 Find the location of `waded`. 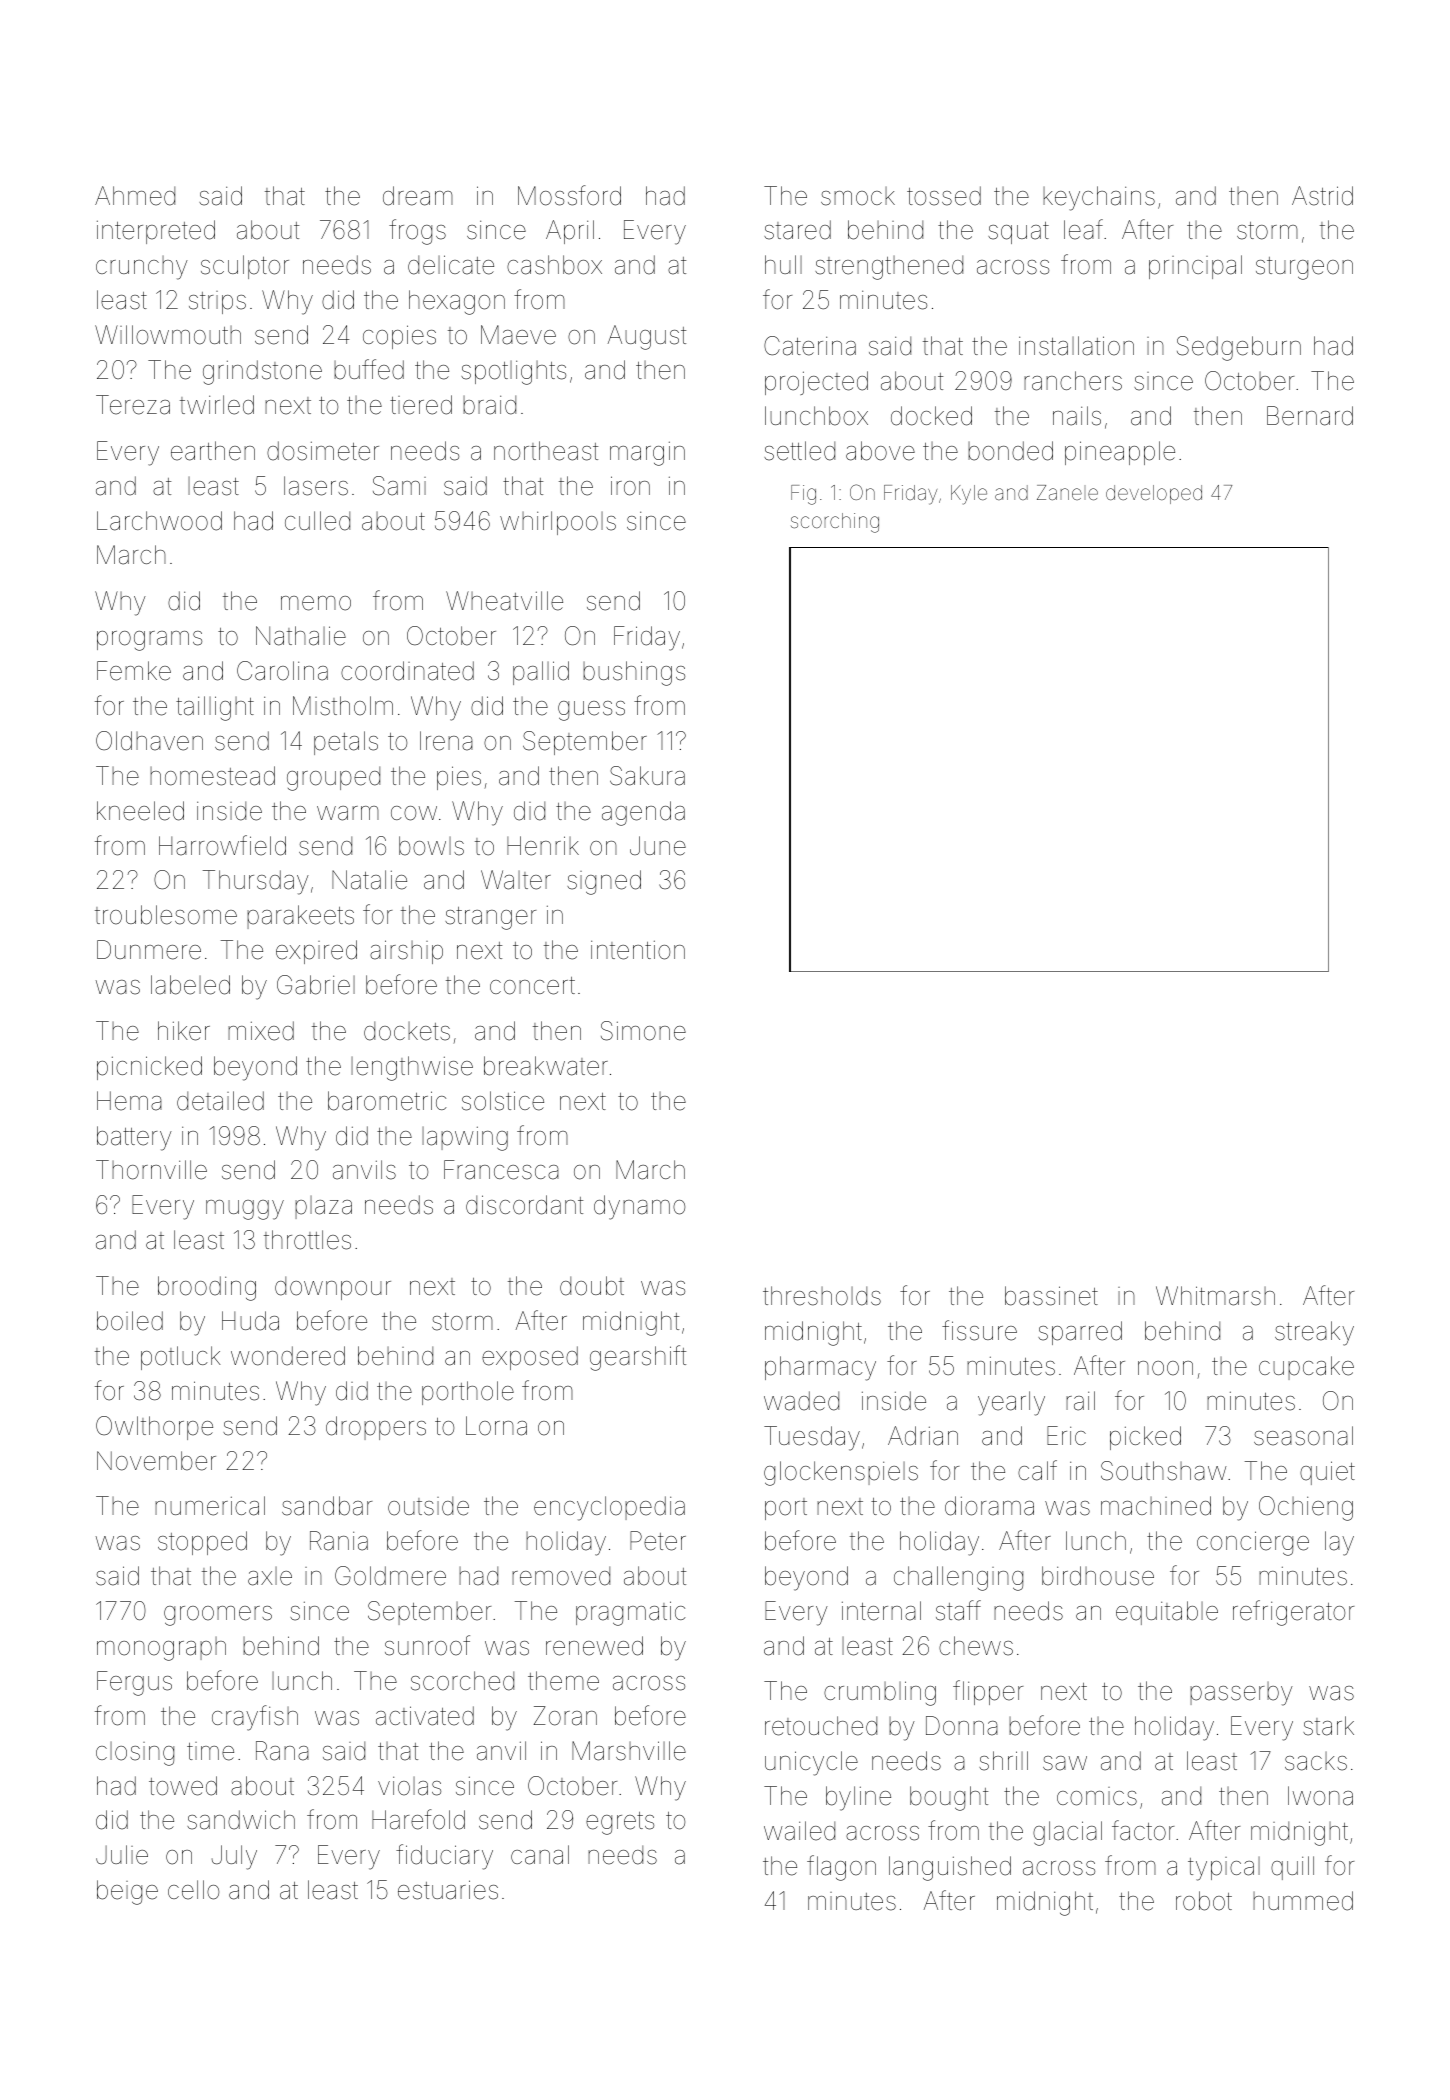

waded is located at coordinates (801, 1401).
